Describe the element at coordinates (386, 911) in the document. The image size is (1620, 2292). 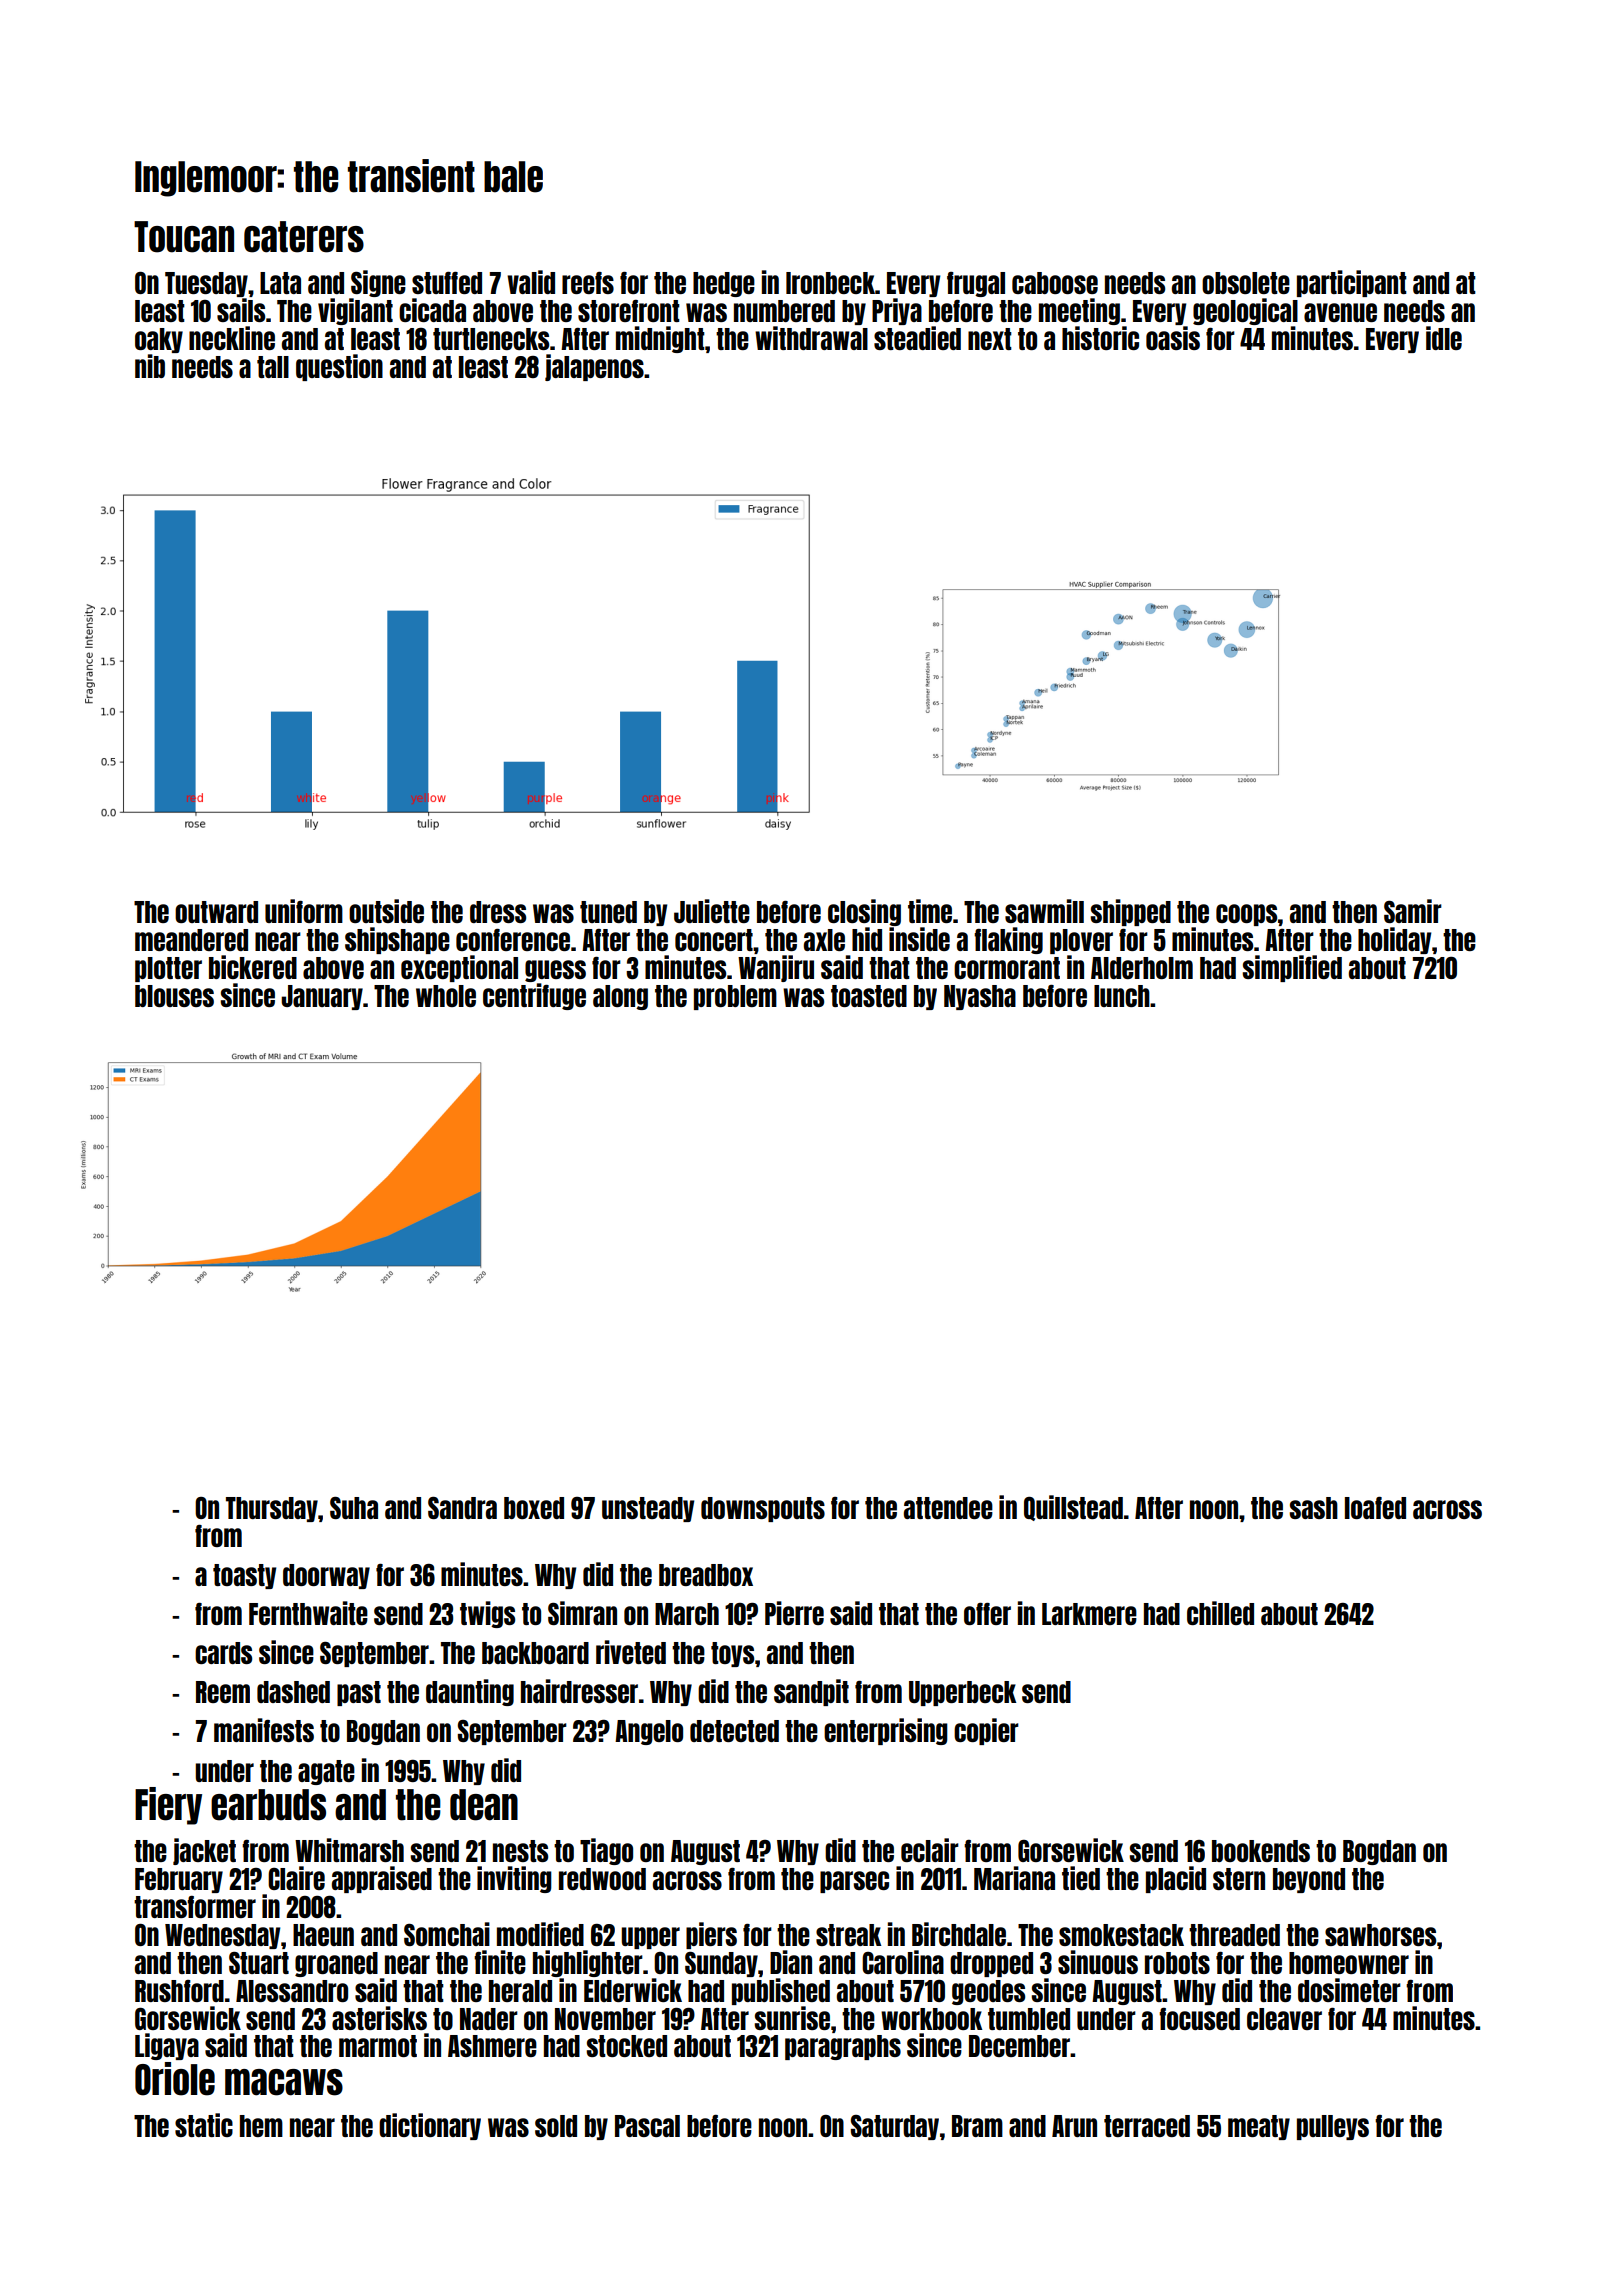
I see `outside` at that location.
